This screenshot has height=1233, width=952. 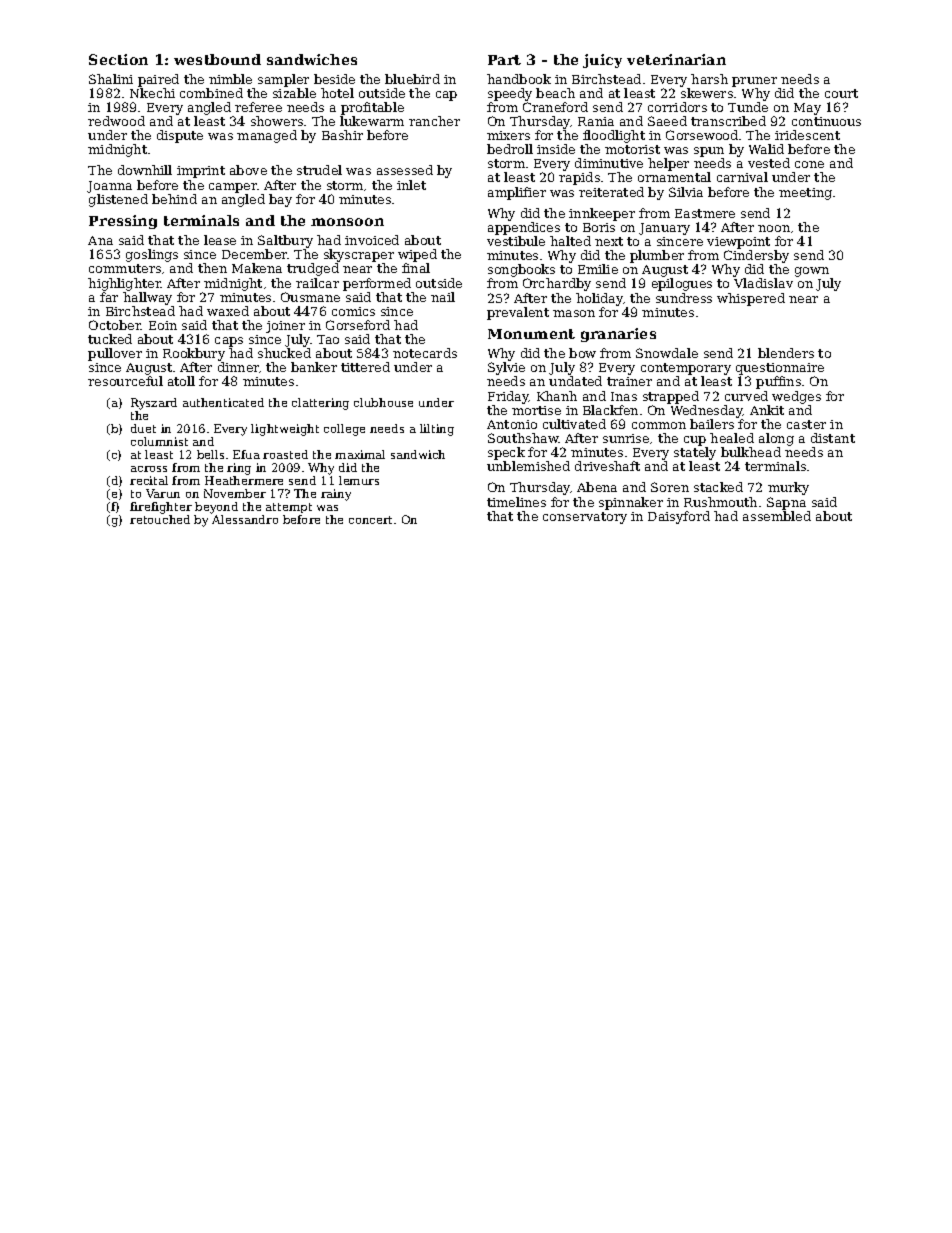 What do you see at coordinates (720, 502) in the screenshot?
I see `Rushmouth` at bounding box center [720, 502].
